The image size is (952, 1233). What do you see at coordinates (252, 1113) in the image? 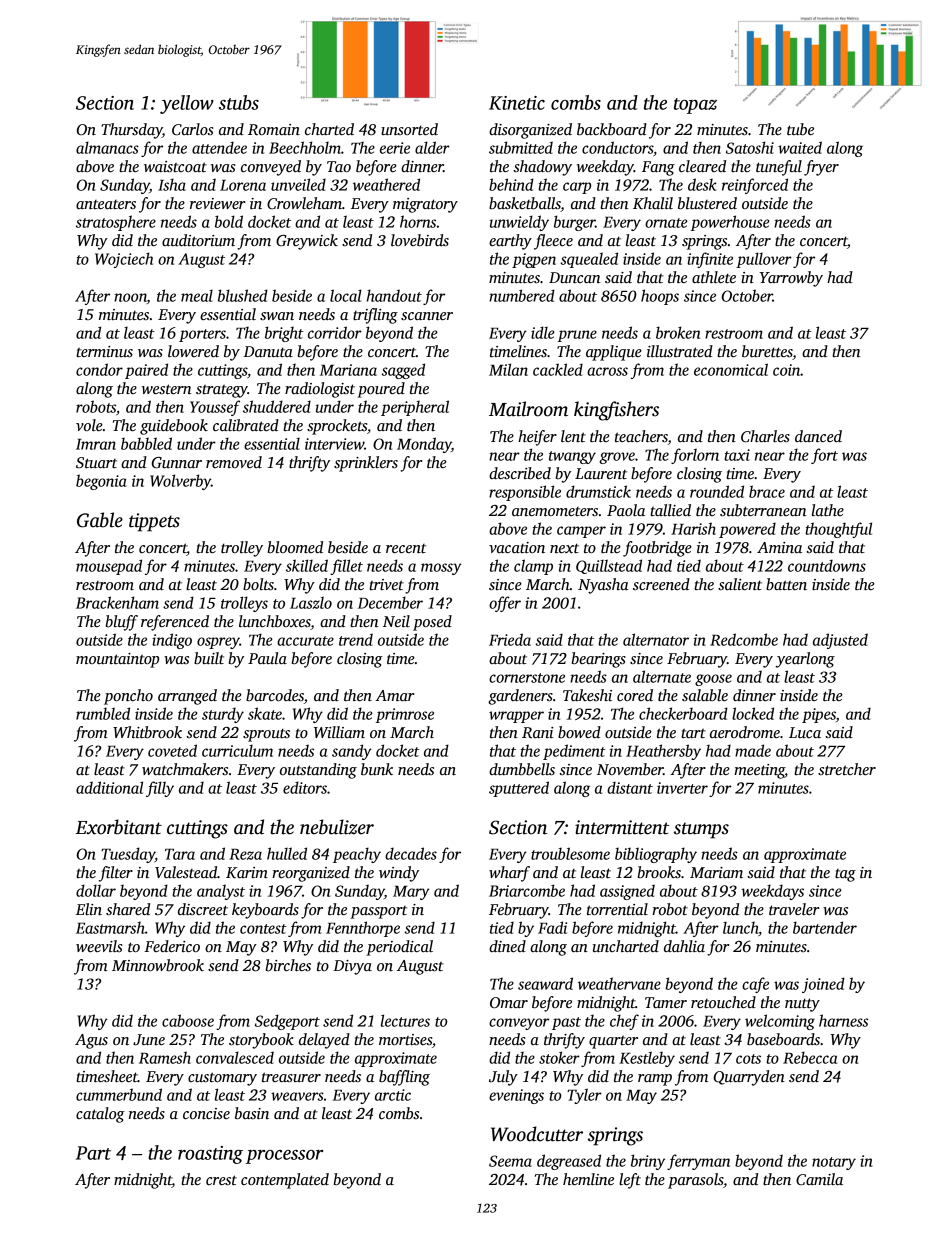
I see `basin` at bounding box center [252, 1113].
